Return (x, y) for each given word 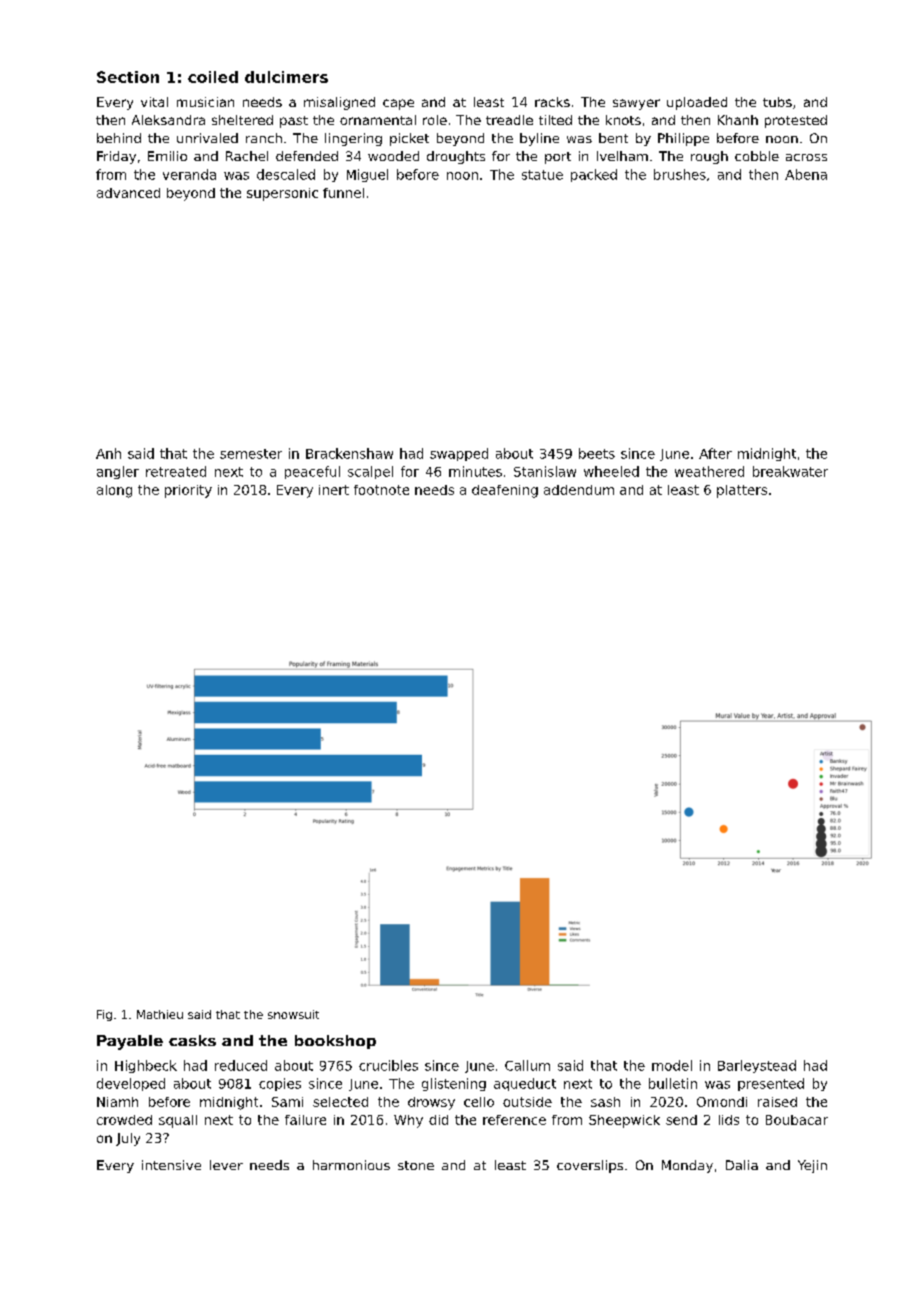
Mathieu (160, 1014)
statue (542, 175)
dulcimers (286, 77)
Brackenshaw (349, 453)
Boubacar (797, 1120)
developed (131, 1084)
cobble (757, 156)
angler (118, 472)
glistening (454, 1084)
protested (796, 121)
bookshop (335, 1042)
